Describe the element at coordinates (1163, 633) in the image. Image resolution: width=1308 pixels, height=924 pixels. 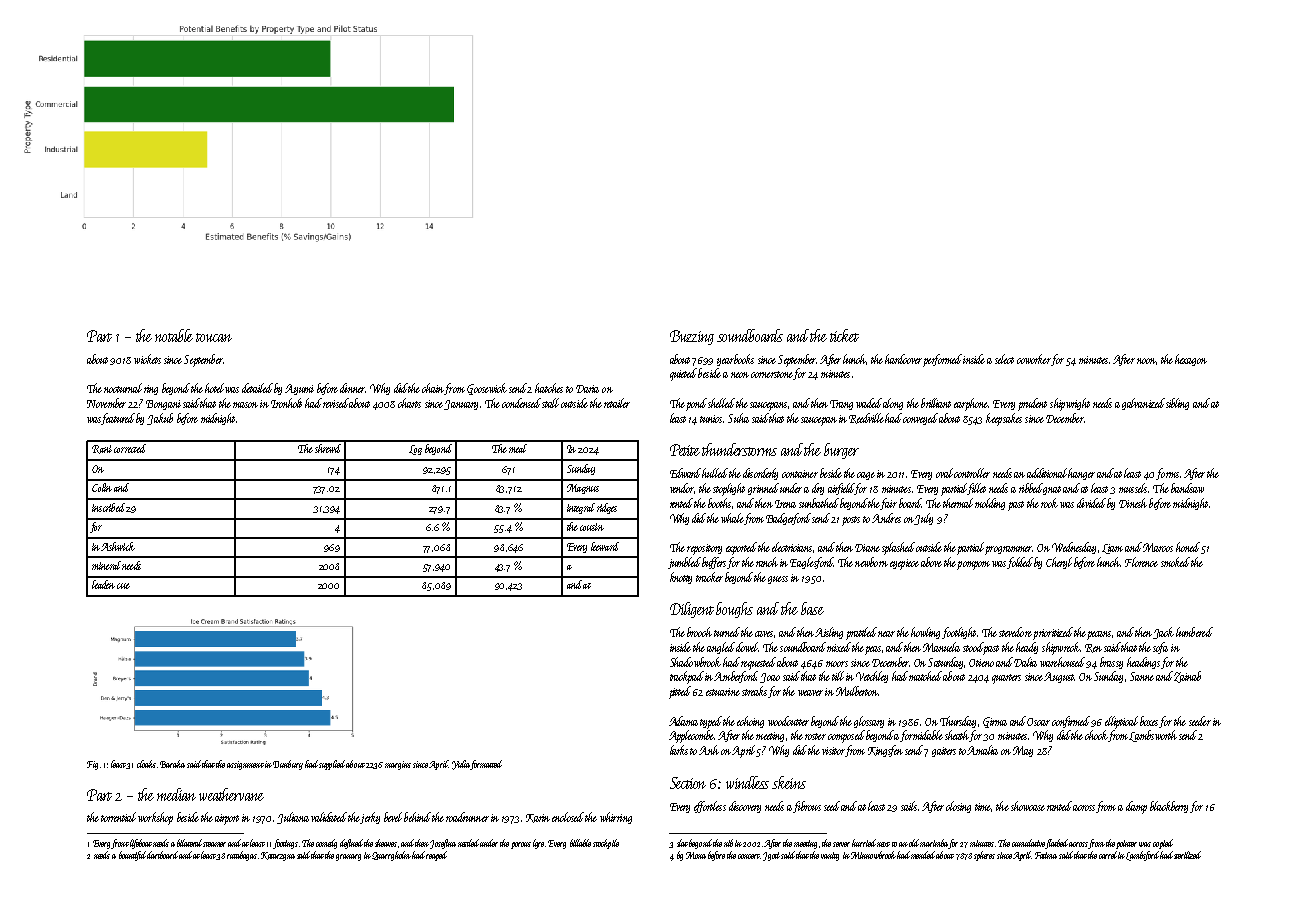
I see `Jack` at that location.
